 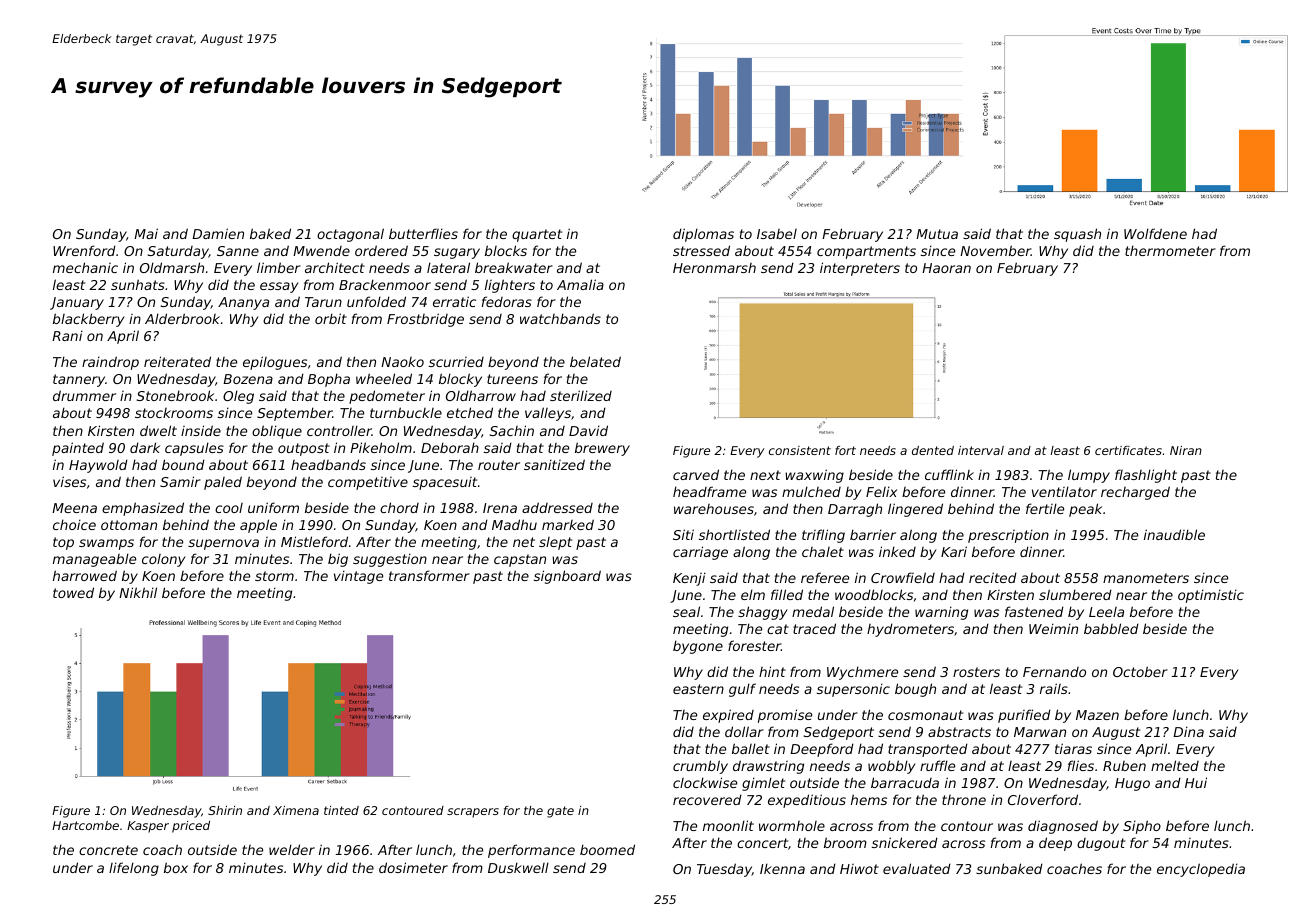 I want to click on Weimin, so click(x=1053, y=628).
